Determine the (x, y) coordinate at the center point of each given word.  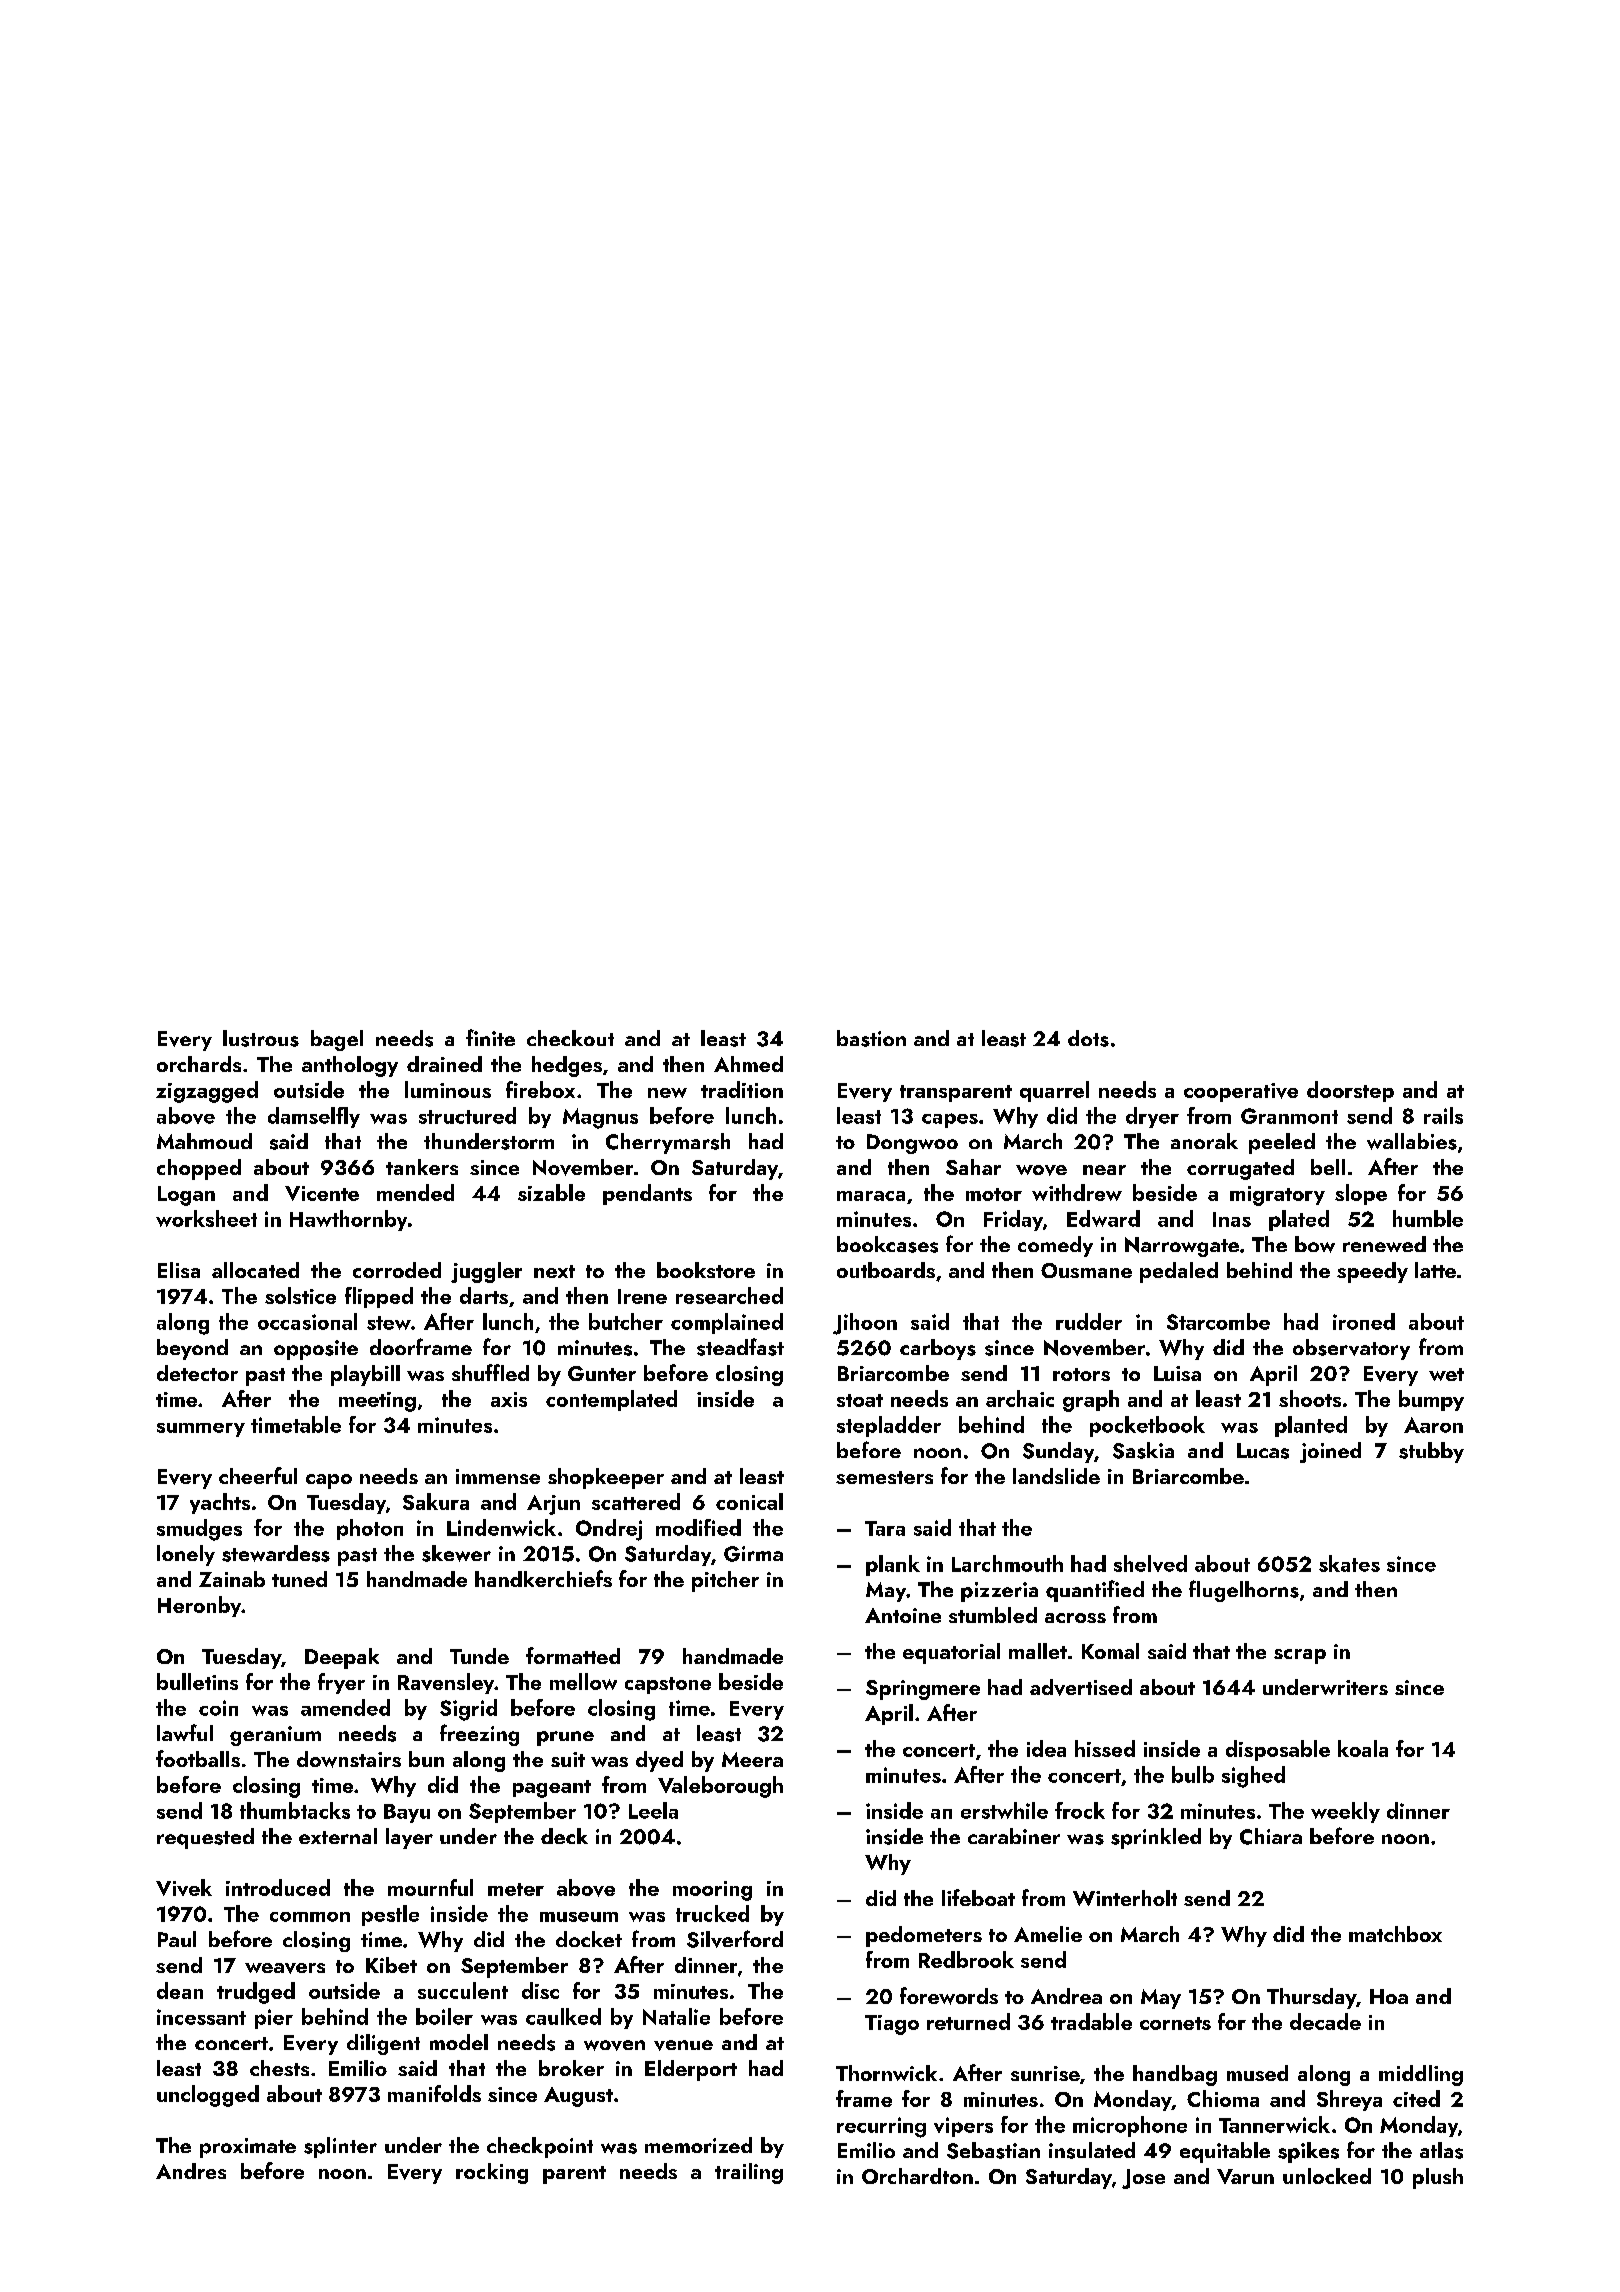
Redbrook (966, 1959)
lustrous (261, 1038)
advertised (1081, 1687)
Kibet (391, 1965)
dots (1088, 1038)
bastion (871, 1038)
